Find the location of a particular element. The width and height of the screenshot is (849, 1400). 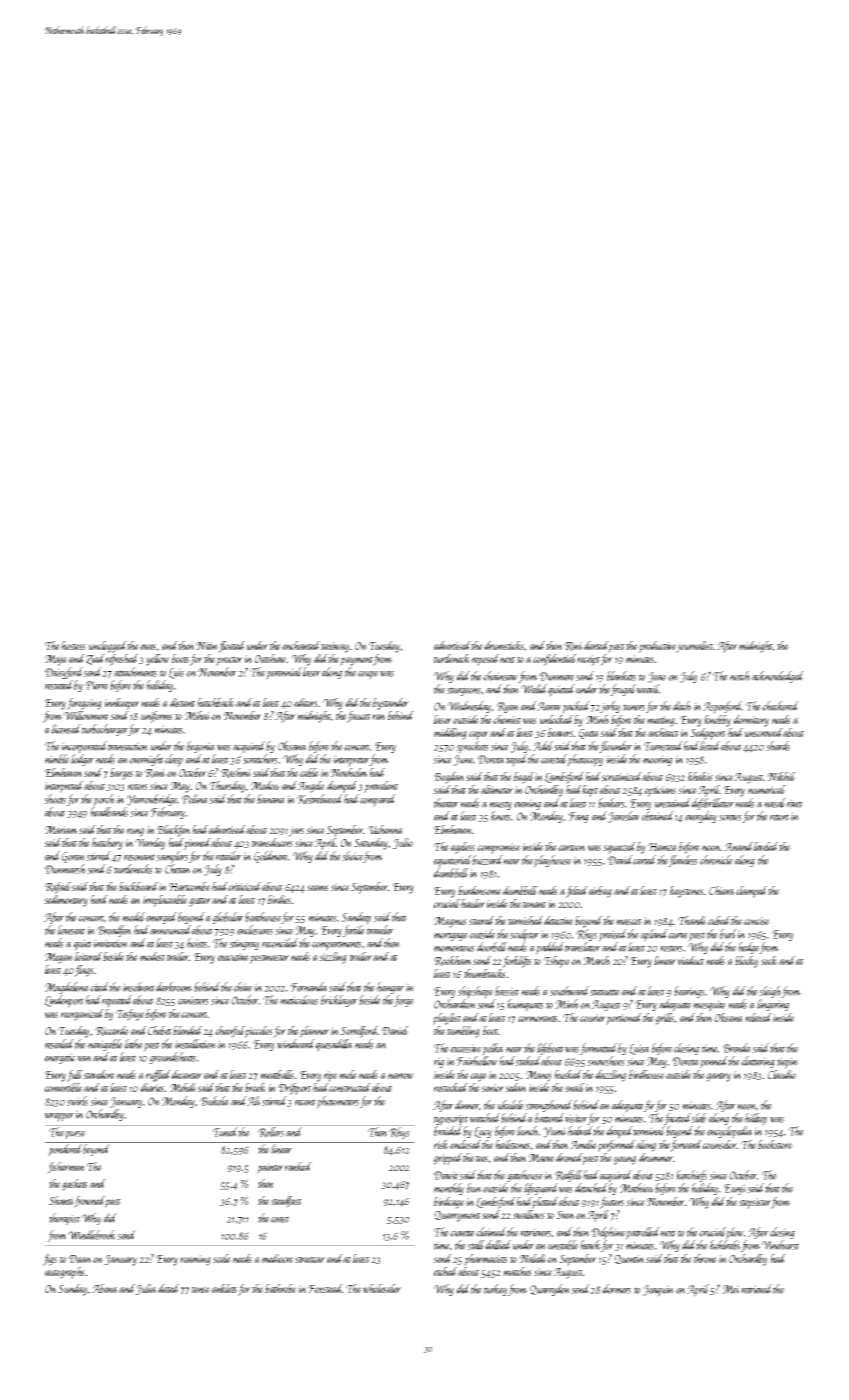

wholesaler is located at coordinates (382, 1288).
